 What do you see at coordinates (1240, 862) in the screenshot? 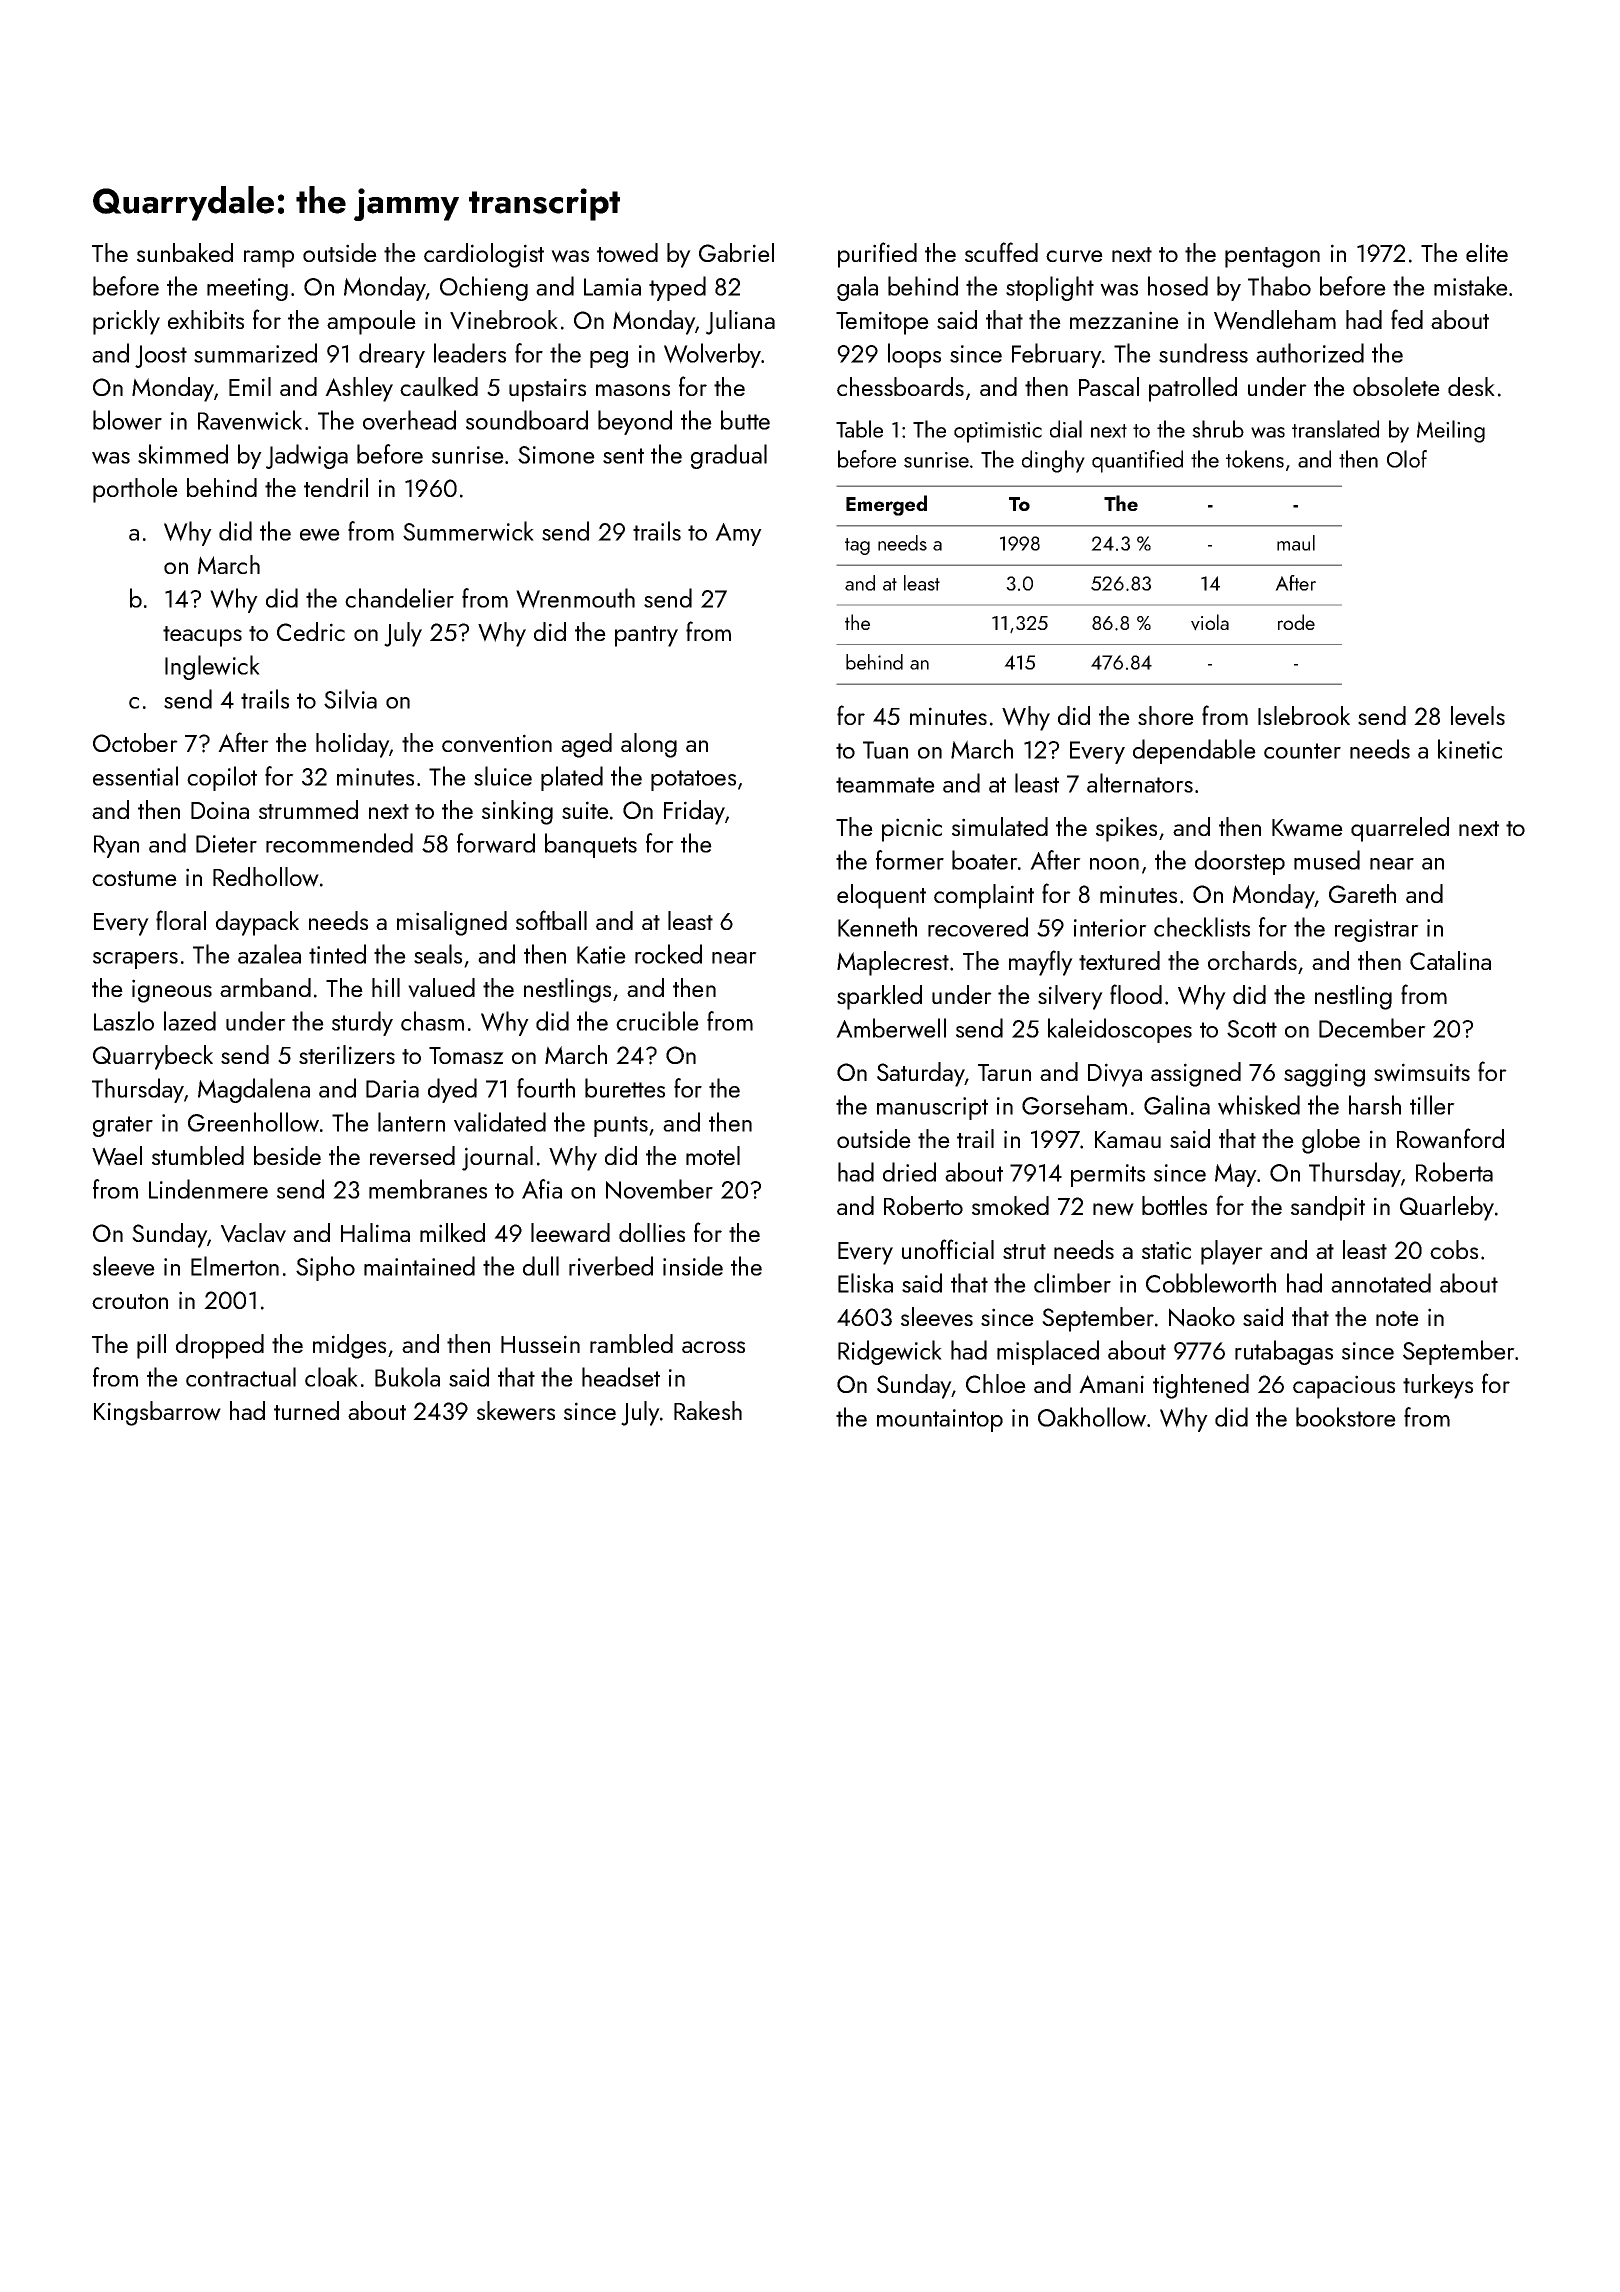
I see `doorstep` at bounding box center [1240, 862].
